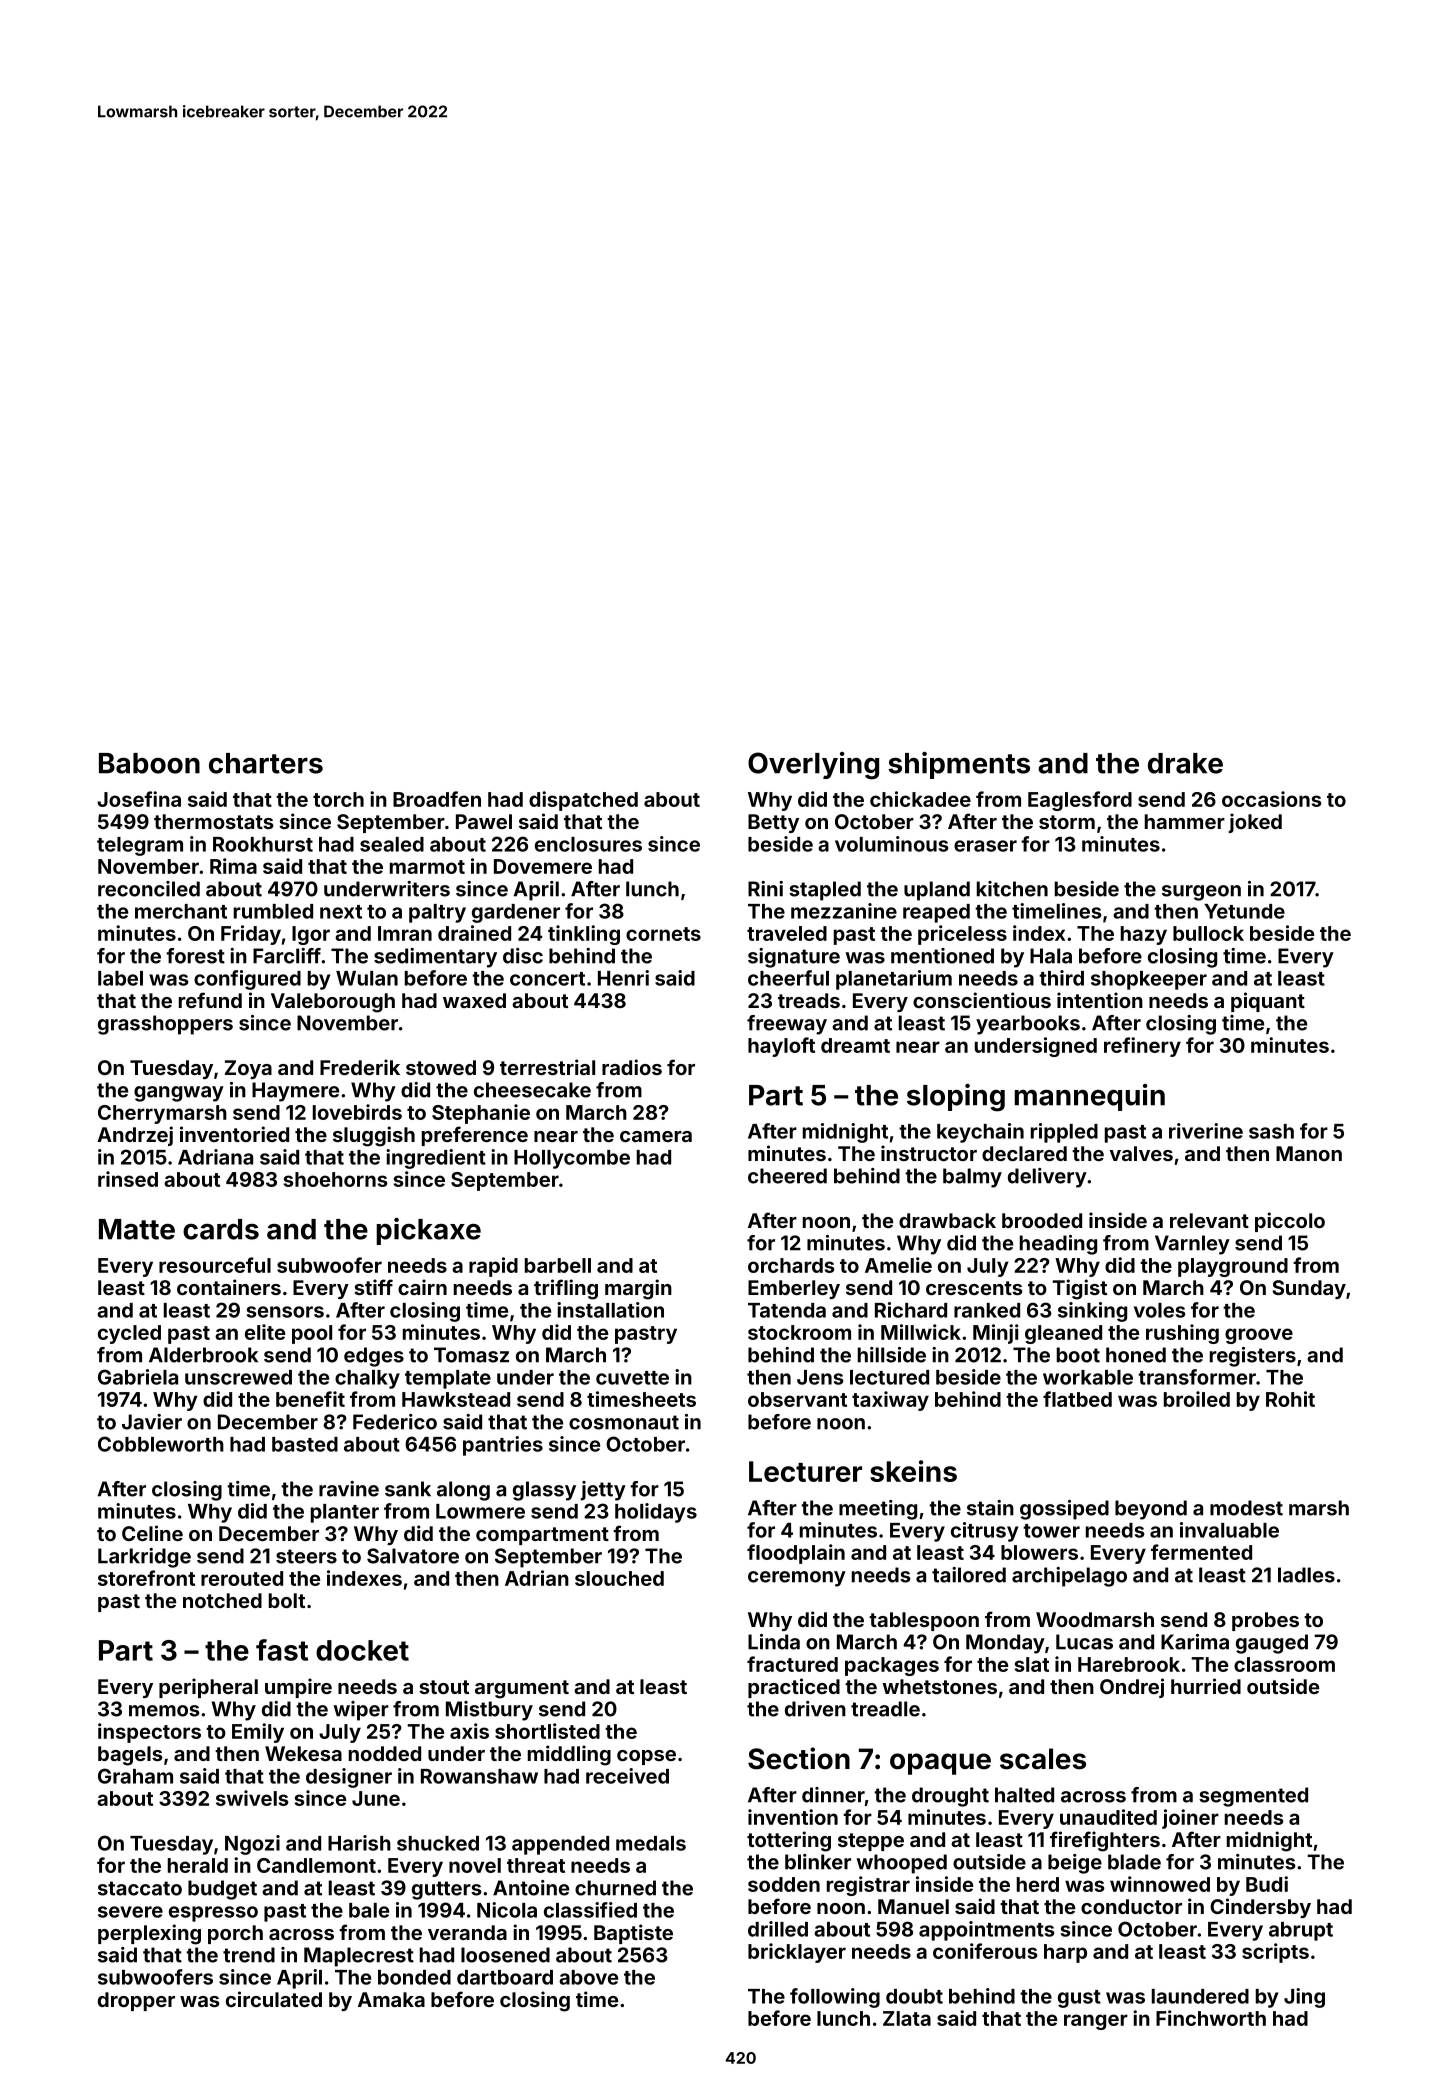 This screenshot has width=1450, height=2100. What do you see at coordinates (198, 1865) in the screenshot?
I see `herald` at bounding box center [198, 1865].
